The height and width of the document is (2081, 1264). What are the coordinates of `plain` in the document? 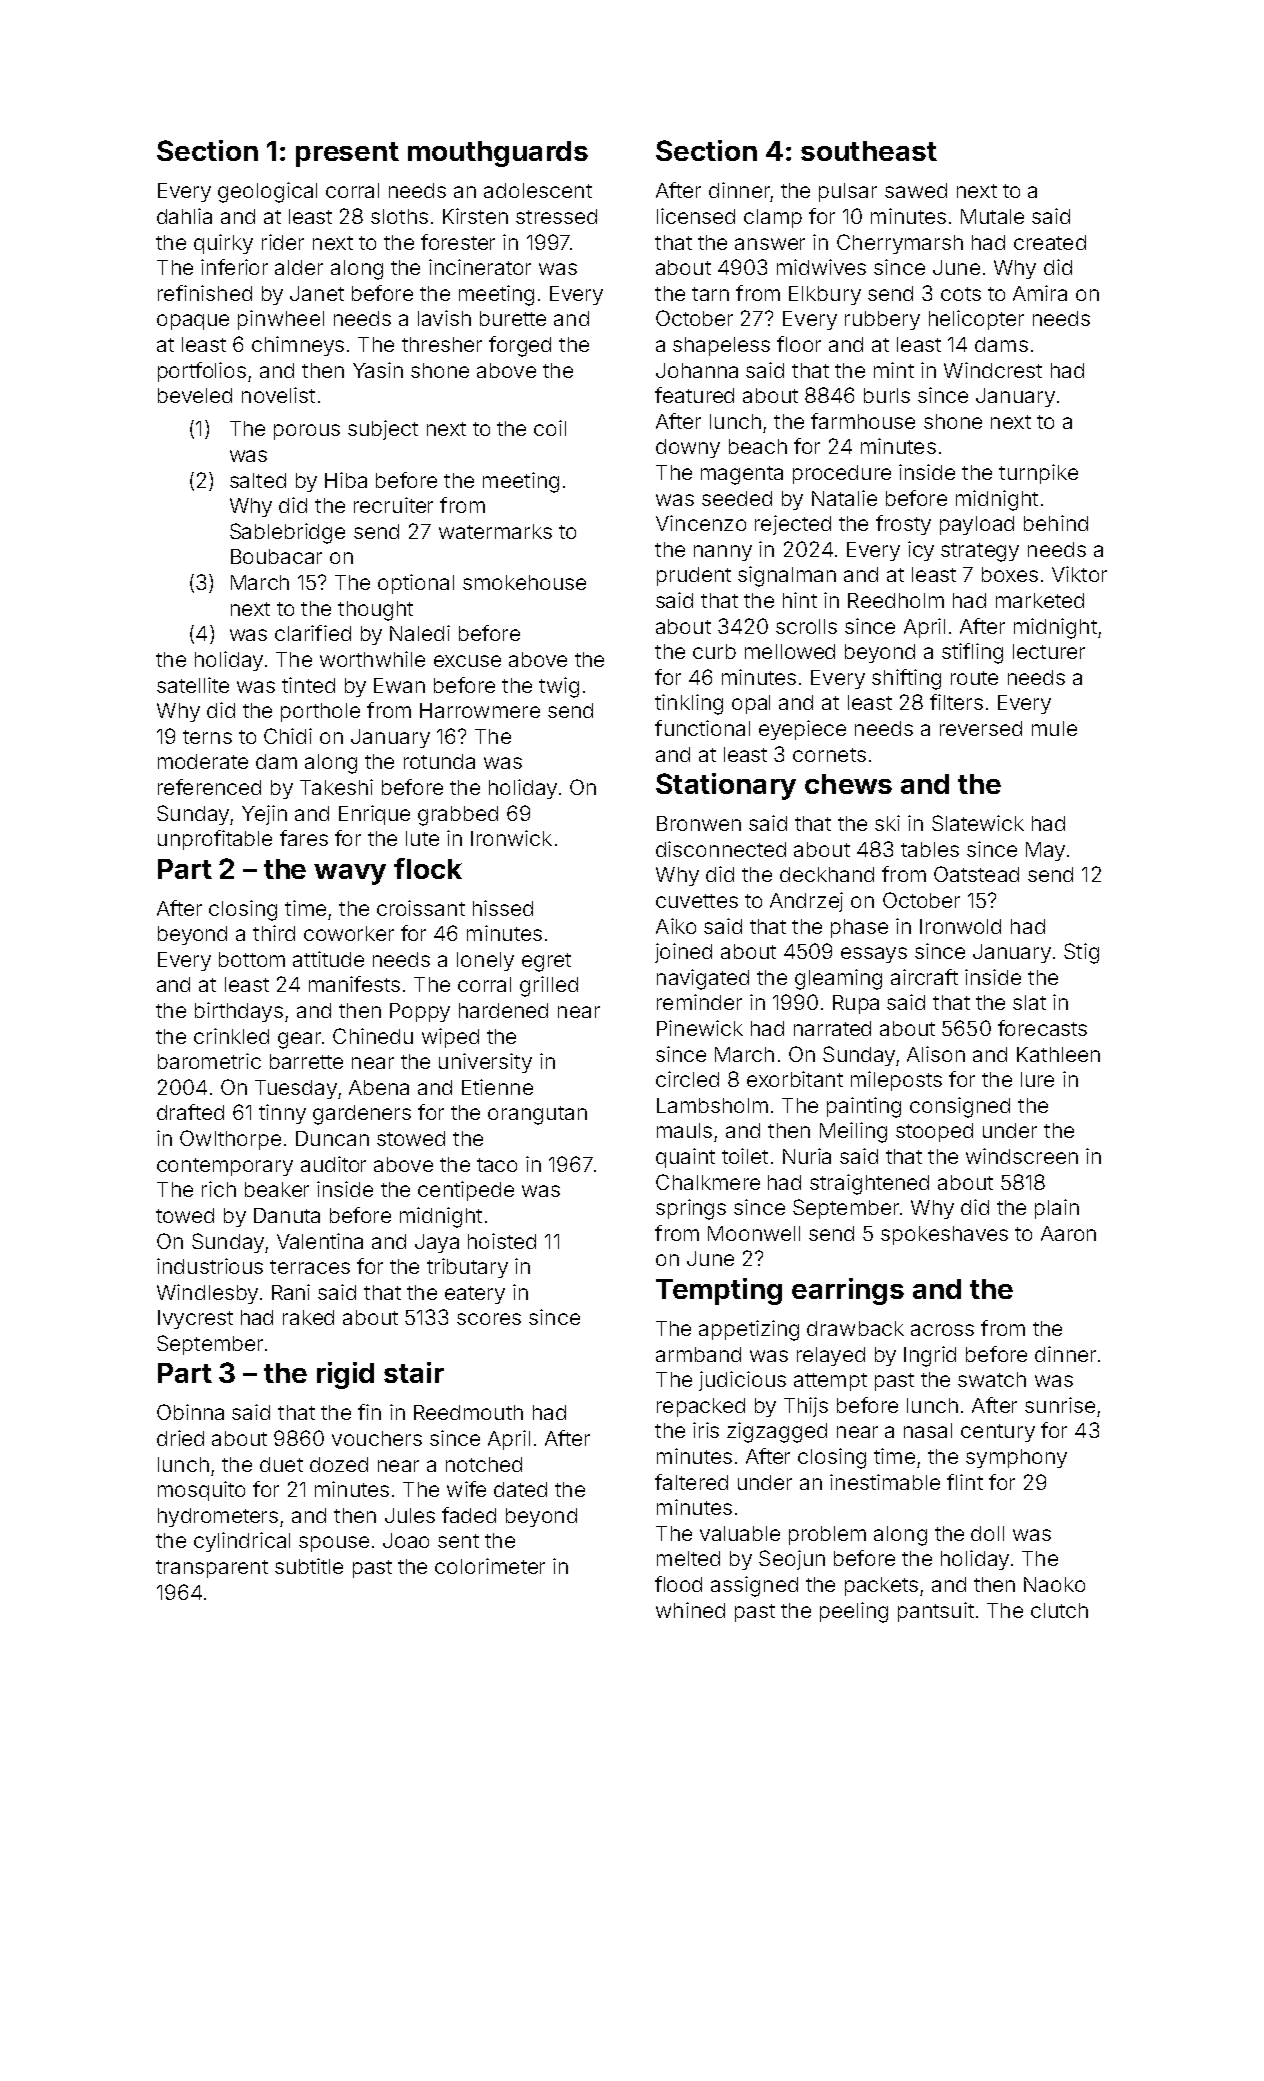 It's located at (1057, 1209).
